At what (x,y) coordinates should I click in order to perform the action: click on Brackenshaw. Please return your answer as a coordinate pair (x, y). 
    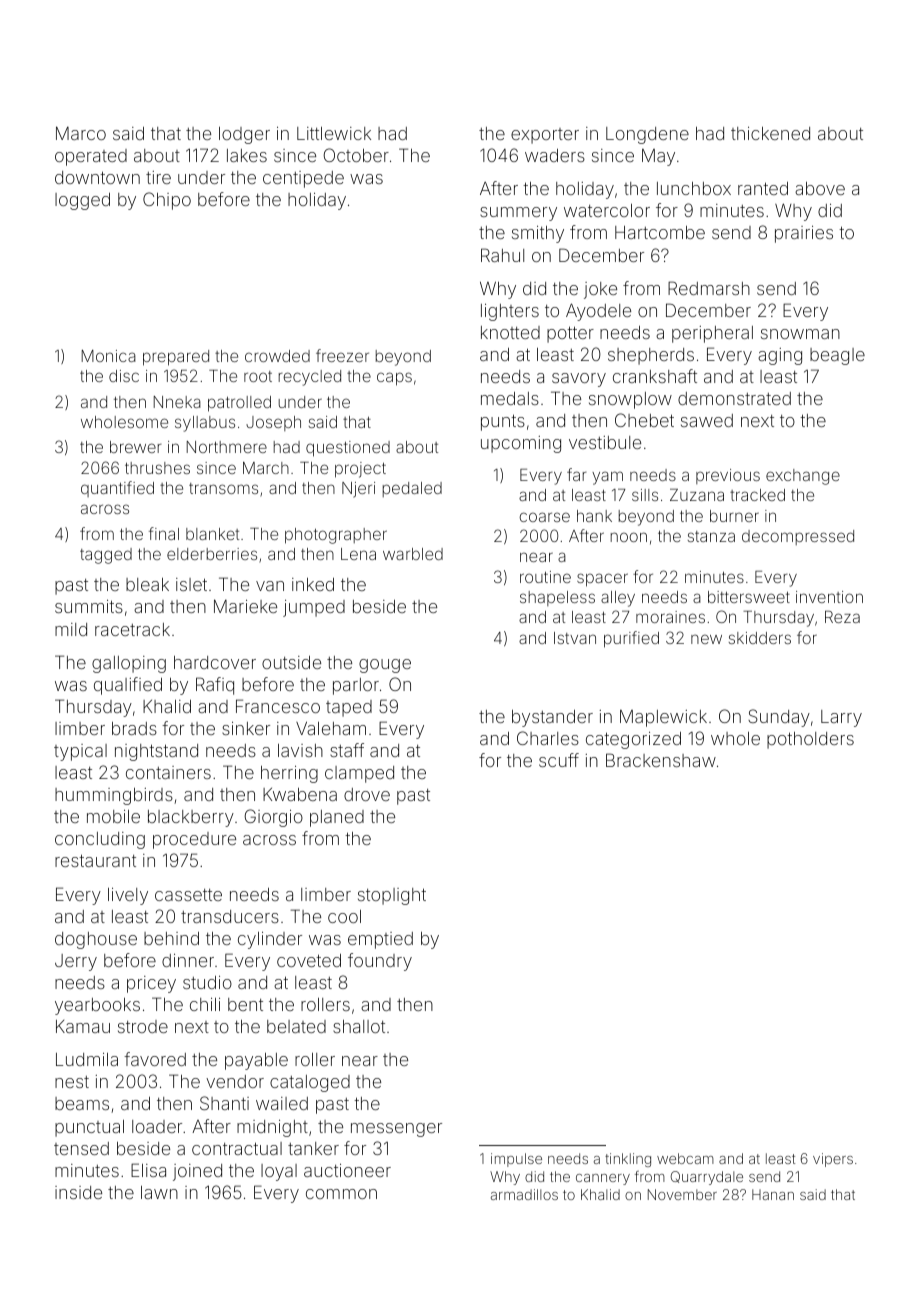
    Looking at the image, I should click on (661, 760).
